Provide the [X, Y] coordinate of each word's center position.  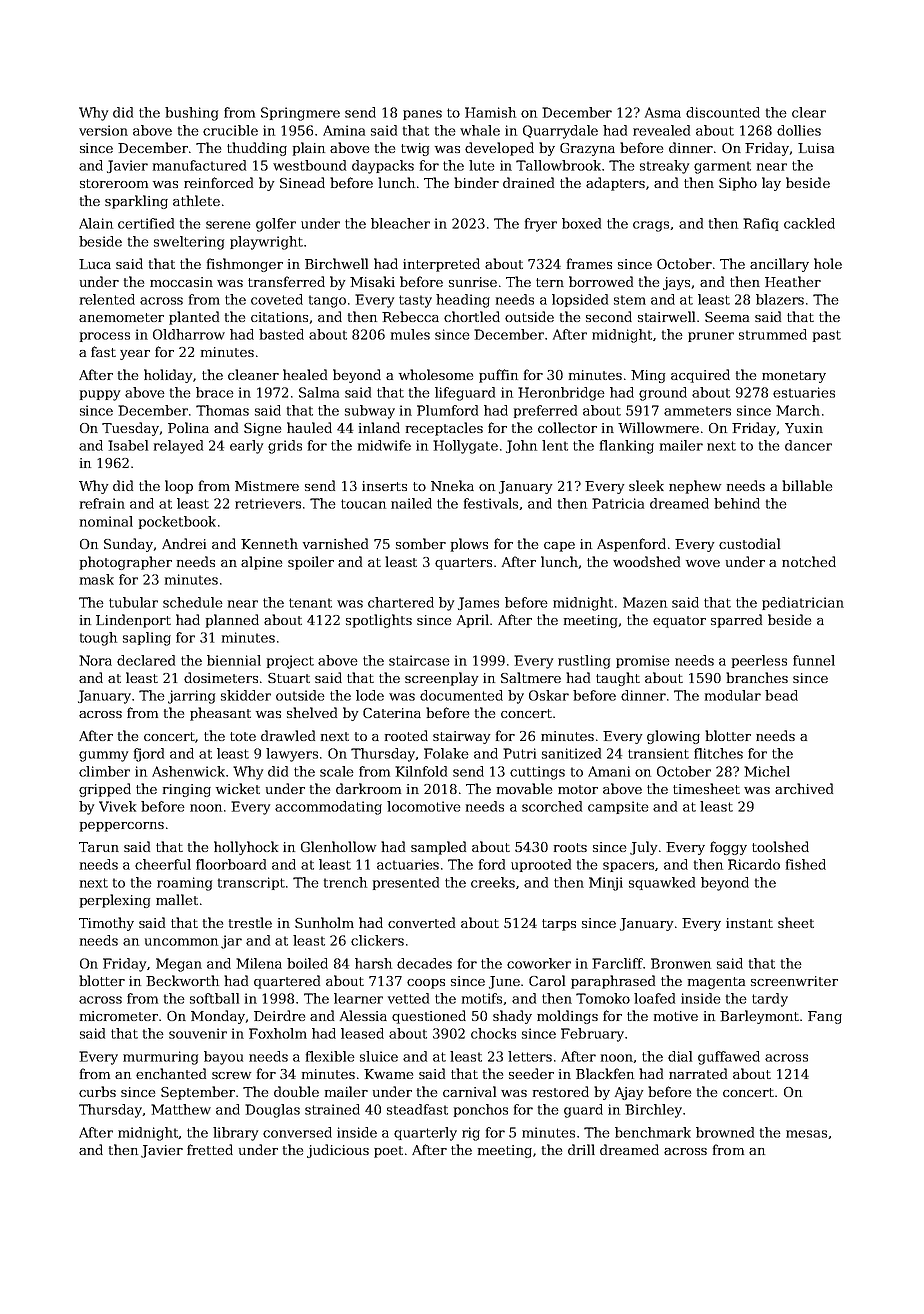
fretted [210, 1149]
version [103, 130]
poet [388, 1152]
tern [550, 282]
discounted [723, 112]
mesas [806, 1134]
